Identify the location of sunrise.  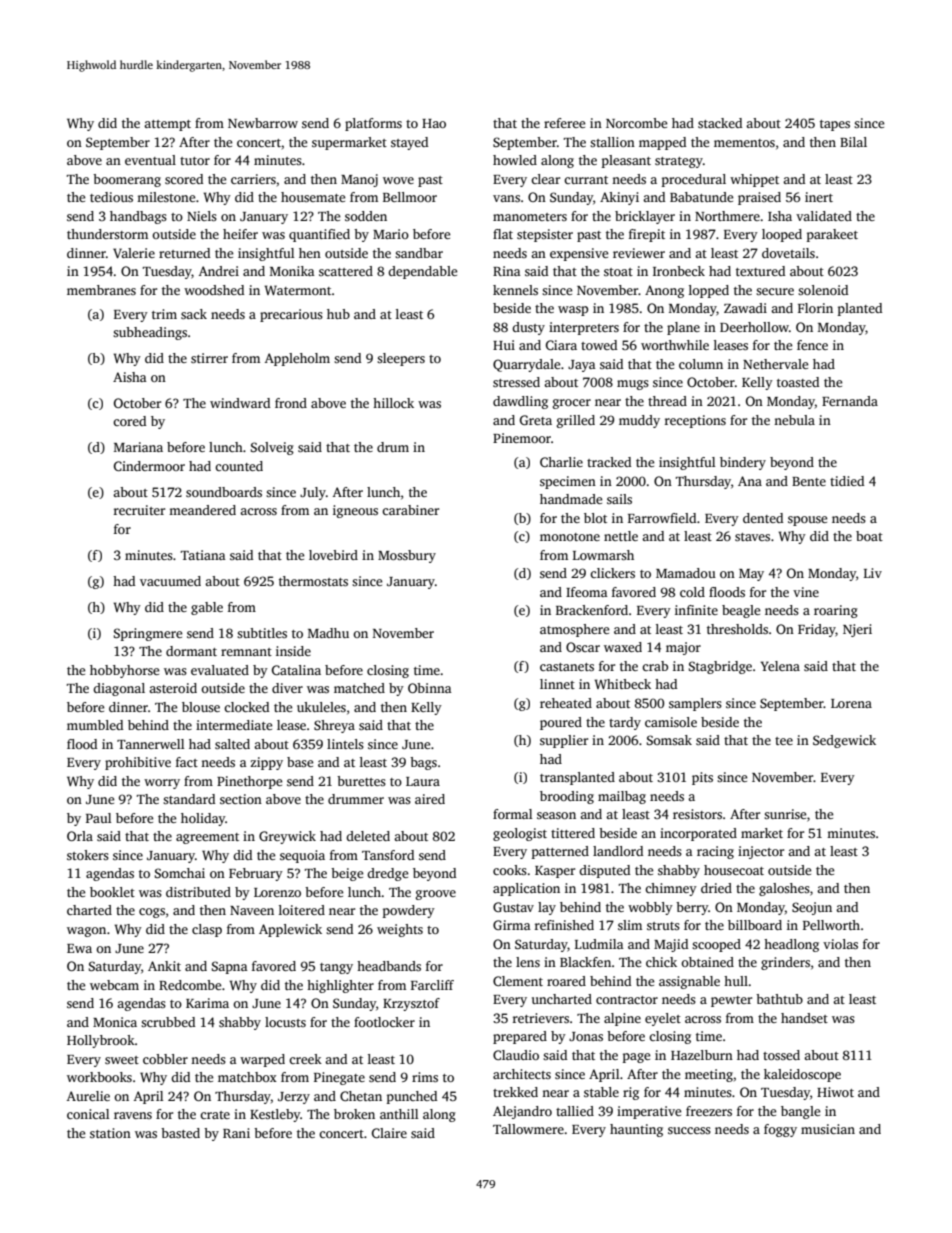
(785, 814).
